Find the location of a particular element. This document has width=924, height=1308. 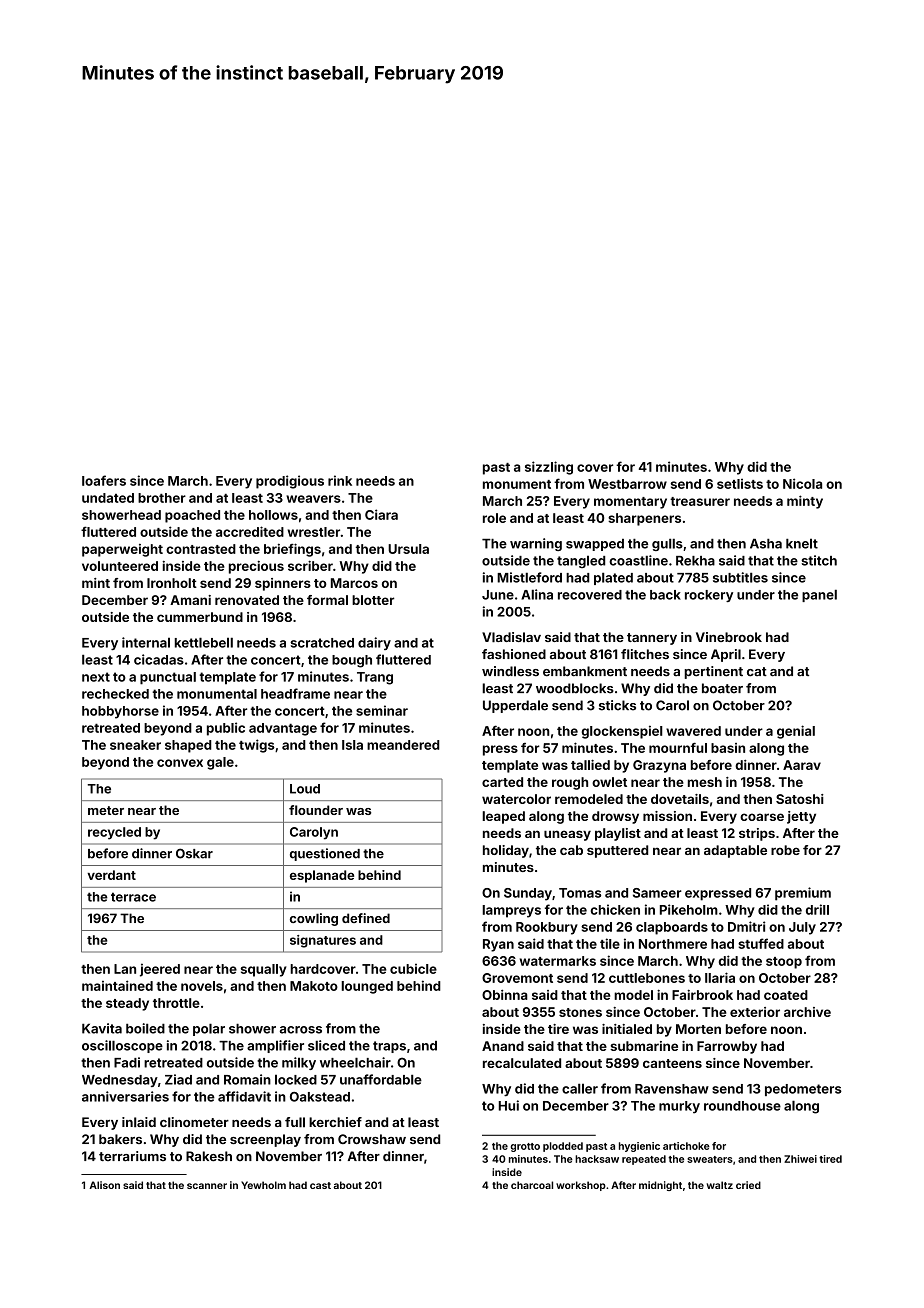

Westbarrow is located at coordinates (627, 484).
